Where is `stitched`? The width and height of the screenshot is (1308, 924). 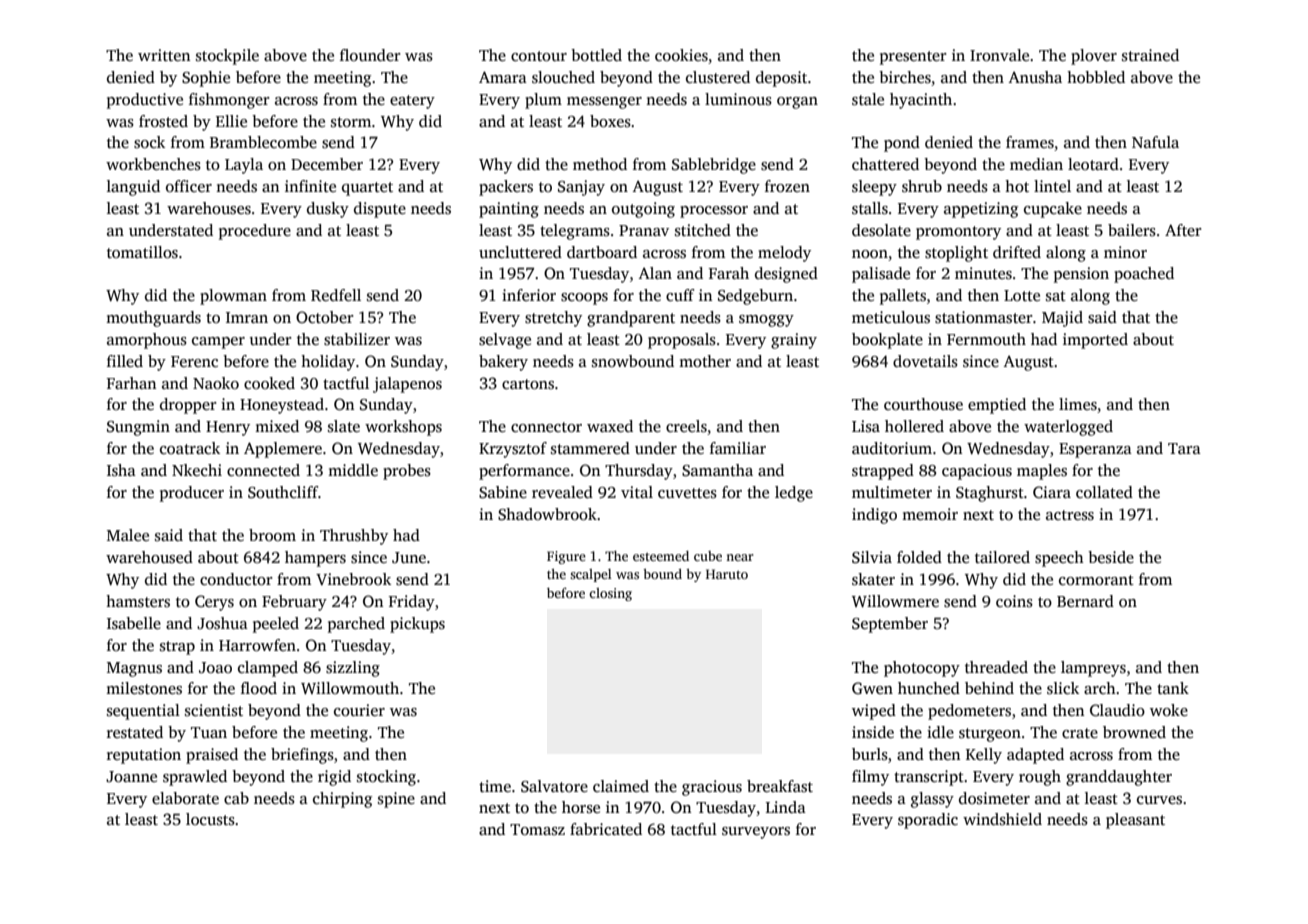 stitched is located at coordinates (703, 230).
